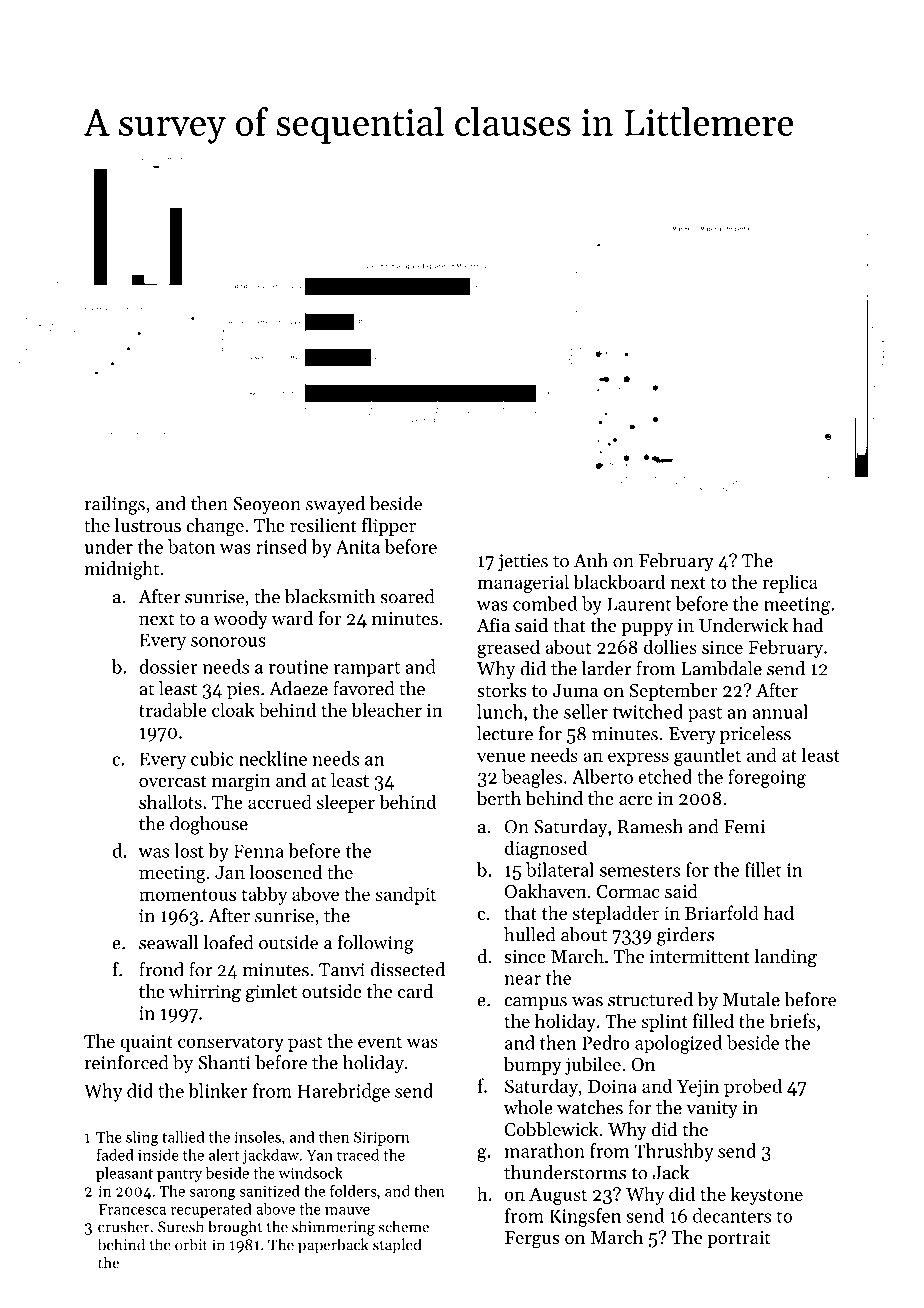 The height and width of the screenshot is (1308, 924). What do you see at coordinates (586, 711) in the screenshot?
I see `seller` at bounding box center [586, 711].
